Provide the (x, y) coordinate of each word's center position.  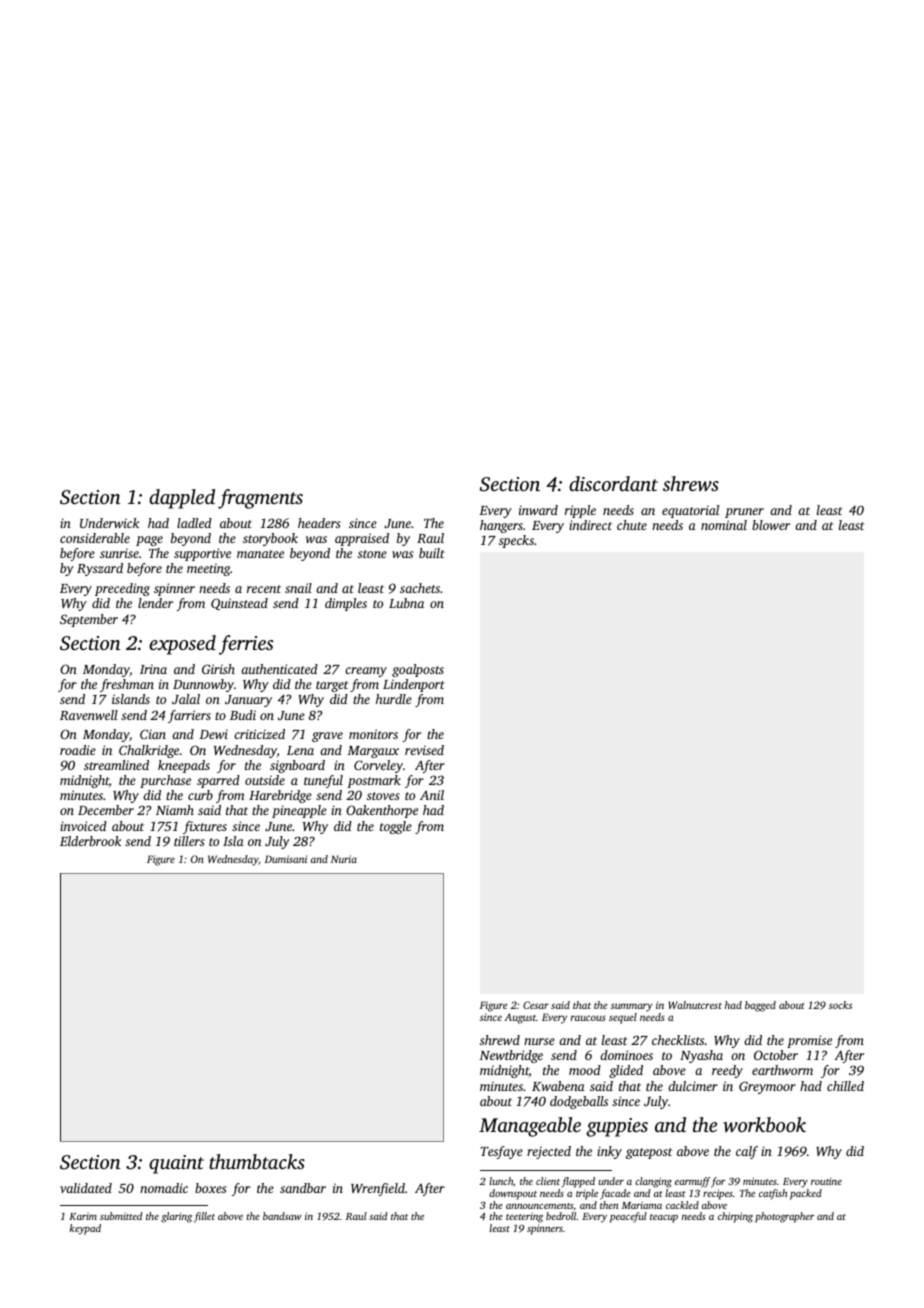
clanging (653, 1182)
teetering (524, 1218)
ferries (246, 645)
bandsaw (282, 1216)
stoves (383, 796)
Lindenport (413, 685)
